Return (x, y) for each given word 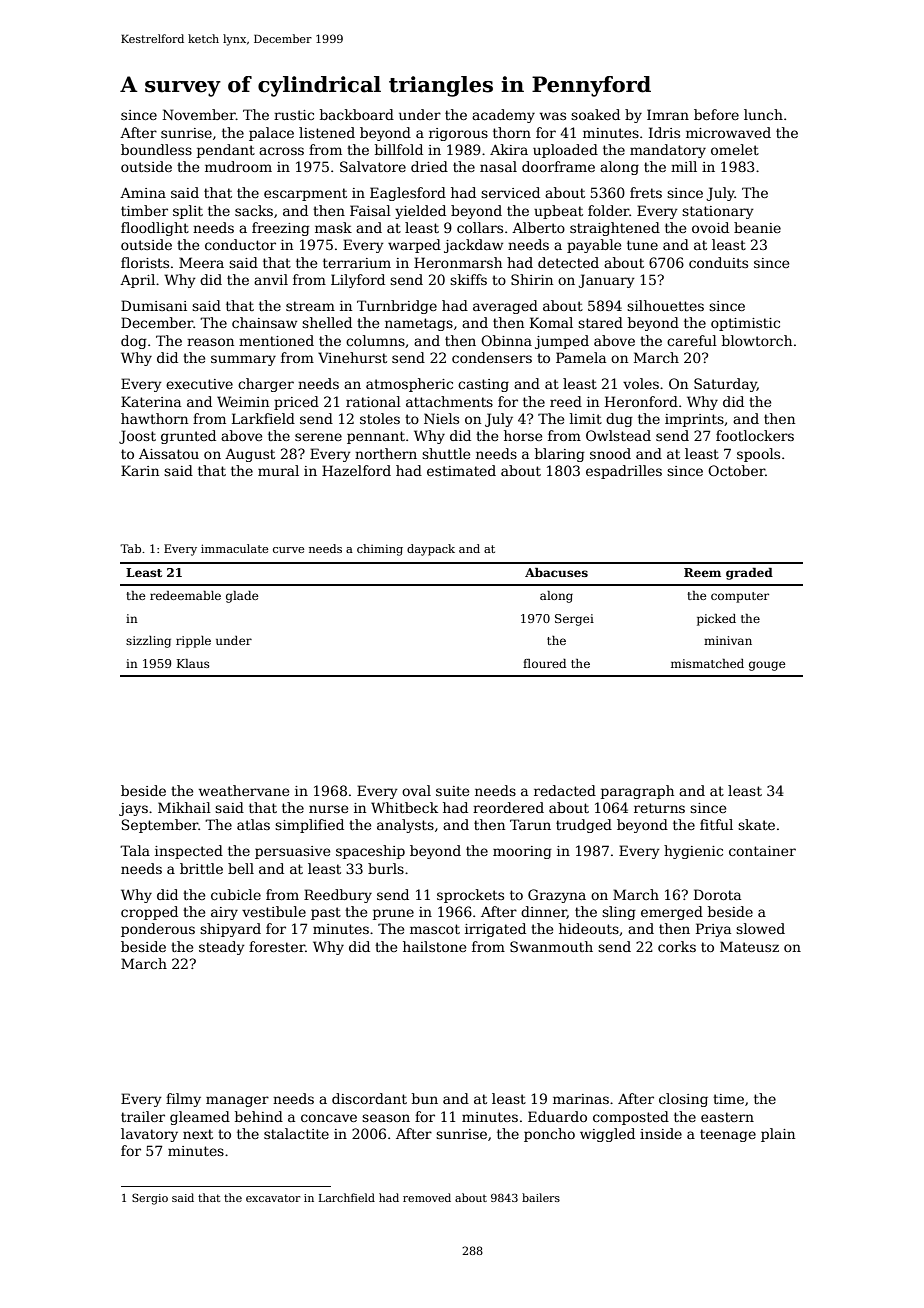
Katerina (151, 401)
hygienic (693, 852)
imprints (694, 420)
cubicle (236, 894)
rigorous (458, 134)
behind (259, 1116)
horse (523, 435)
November (199, 114)
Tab (130, 548)
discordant (369, 1098)
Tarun (530, 824)
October (736, 470)
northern (386, 453)
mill (684, 166)
